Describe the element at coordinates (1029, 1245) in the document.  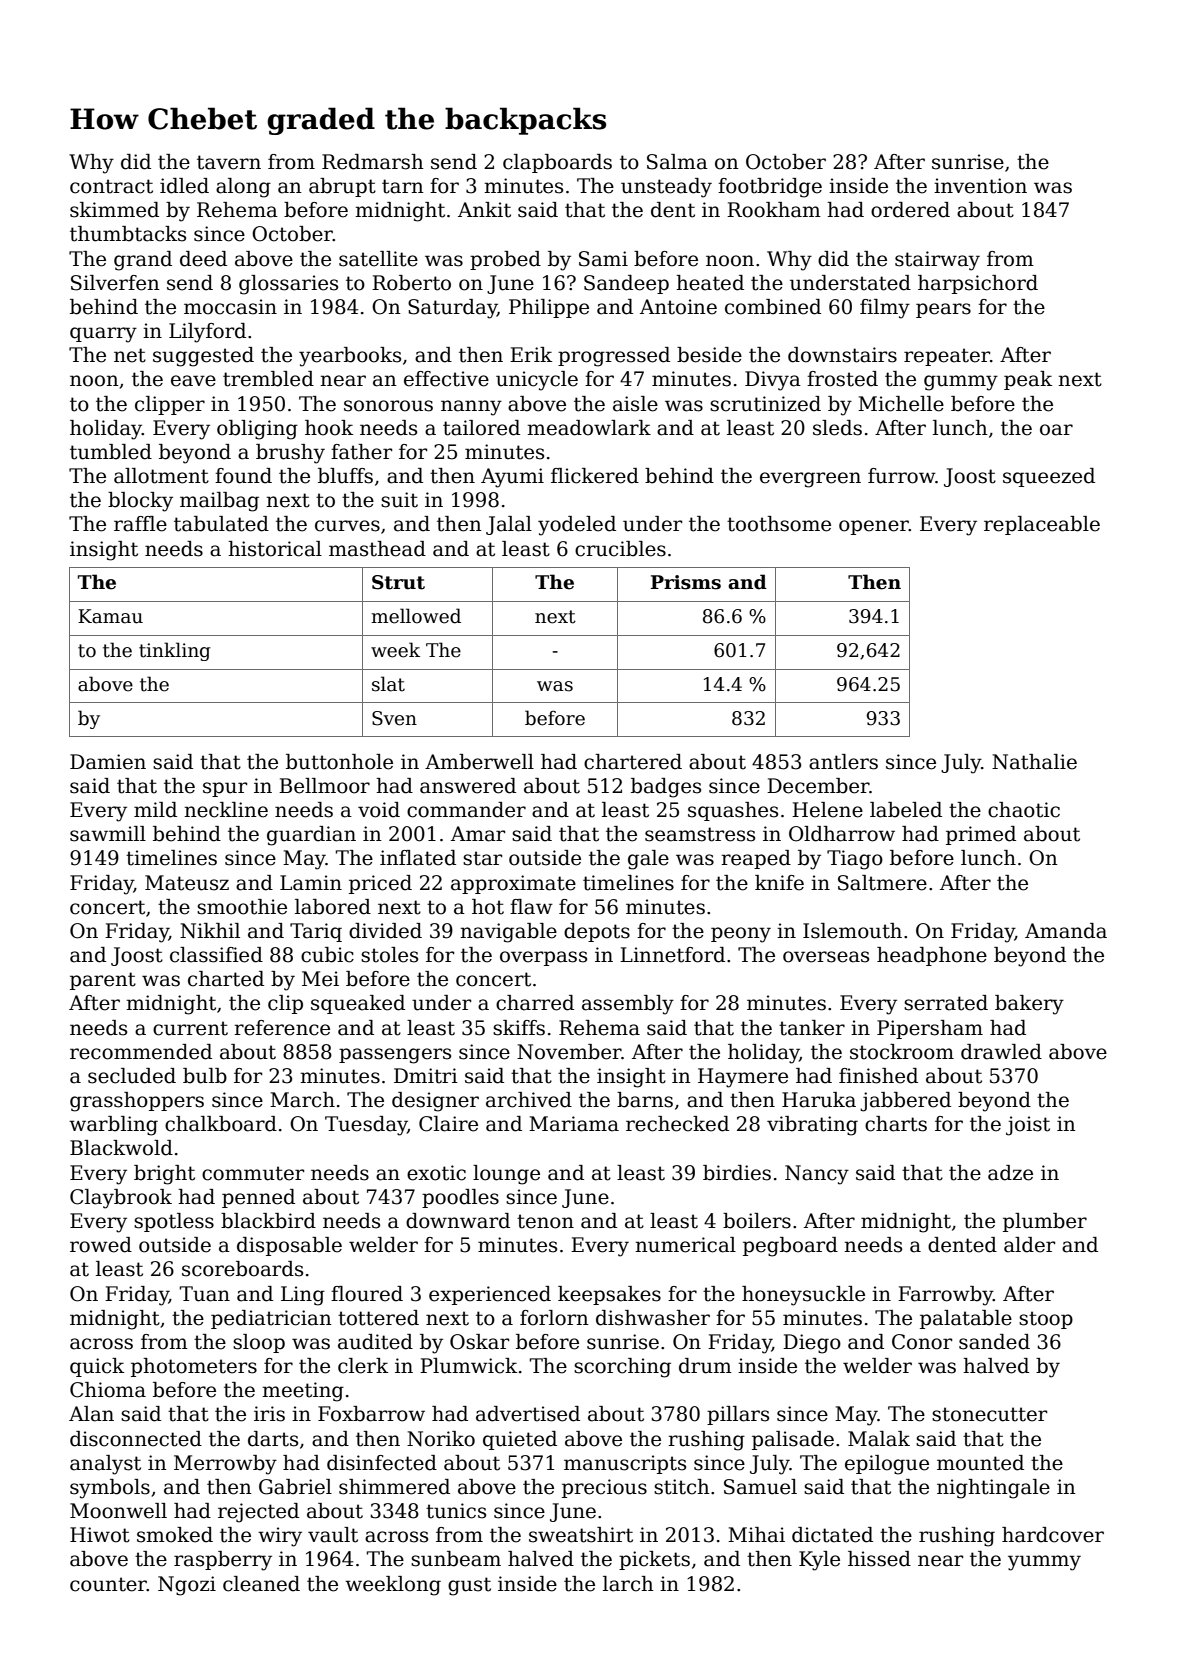
I see `alder` at that location.
